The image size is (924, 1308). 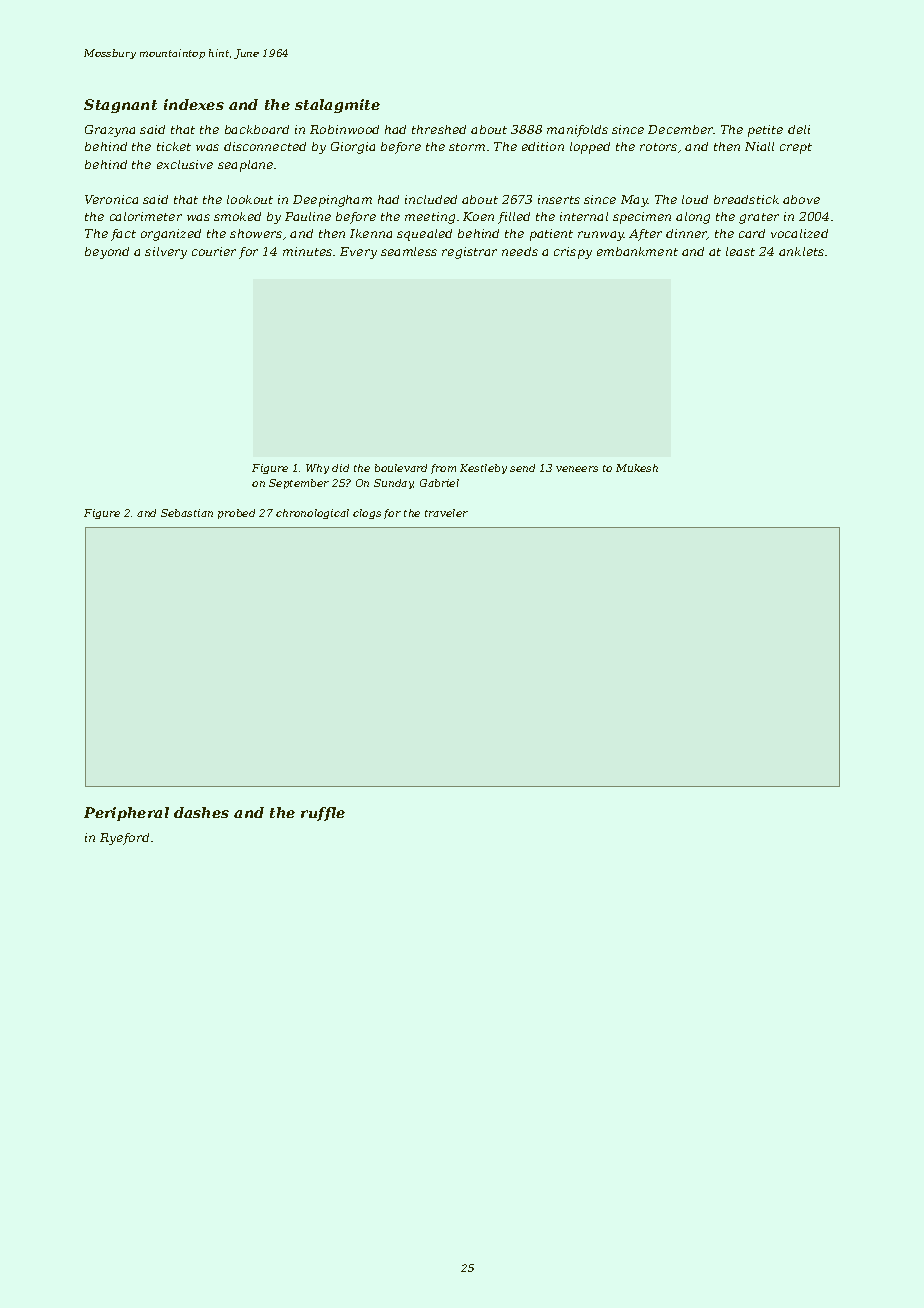 I want to click on least, so click(x=740, y=251).
